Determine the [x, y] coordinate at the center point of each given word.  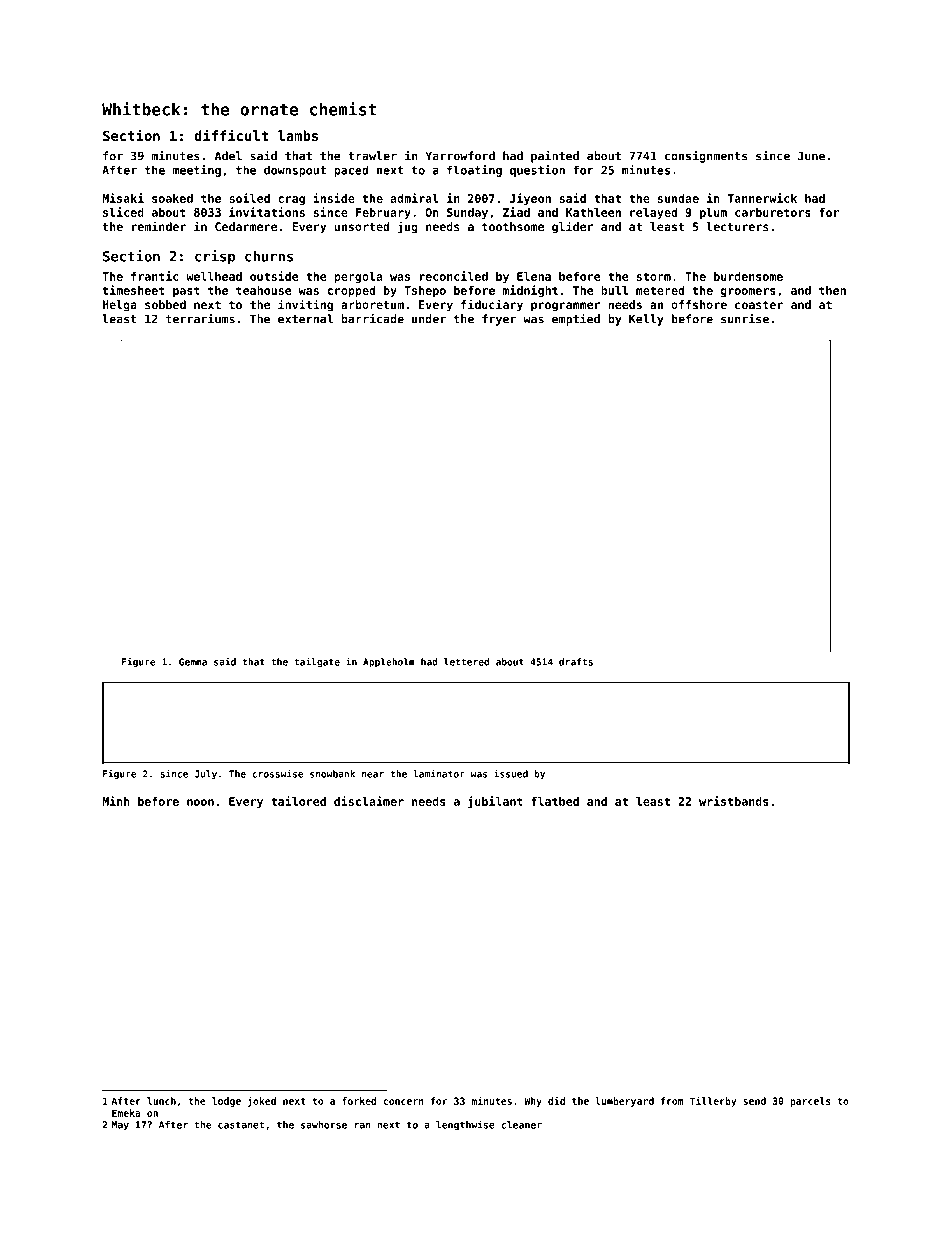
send [754, 1101]
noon [200, 802]
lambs [298, 135]
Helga [120, 306]
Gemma [193, 662]
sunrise [745, 319]
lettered [466, 662]
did [556, 1101]
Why [533, 1102]
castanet [241, 1125]
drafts [576, 662]
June [811, 156]
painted [555, 157]
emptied [576, 320]
